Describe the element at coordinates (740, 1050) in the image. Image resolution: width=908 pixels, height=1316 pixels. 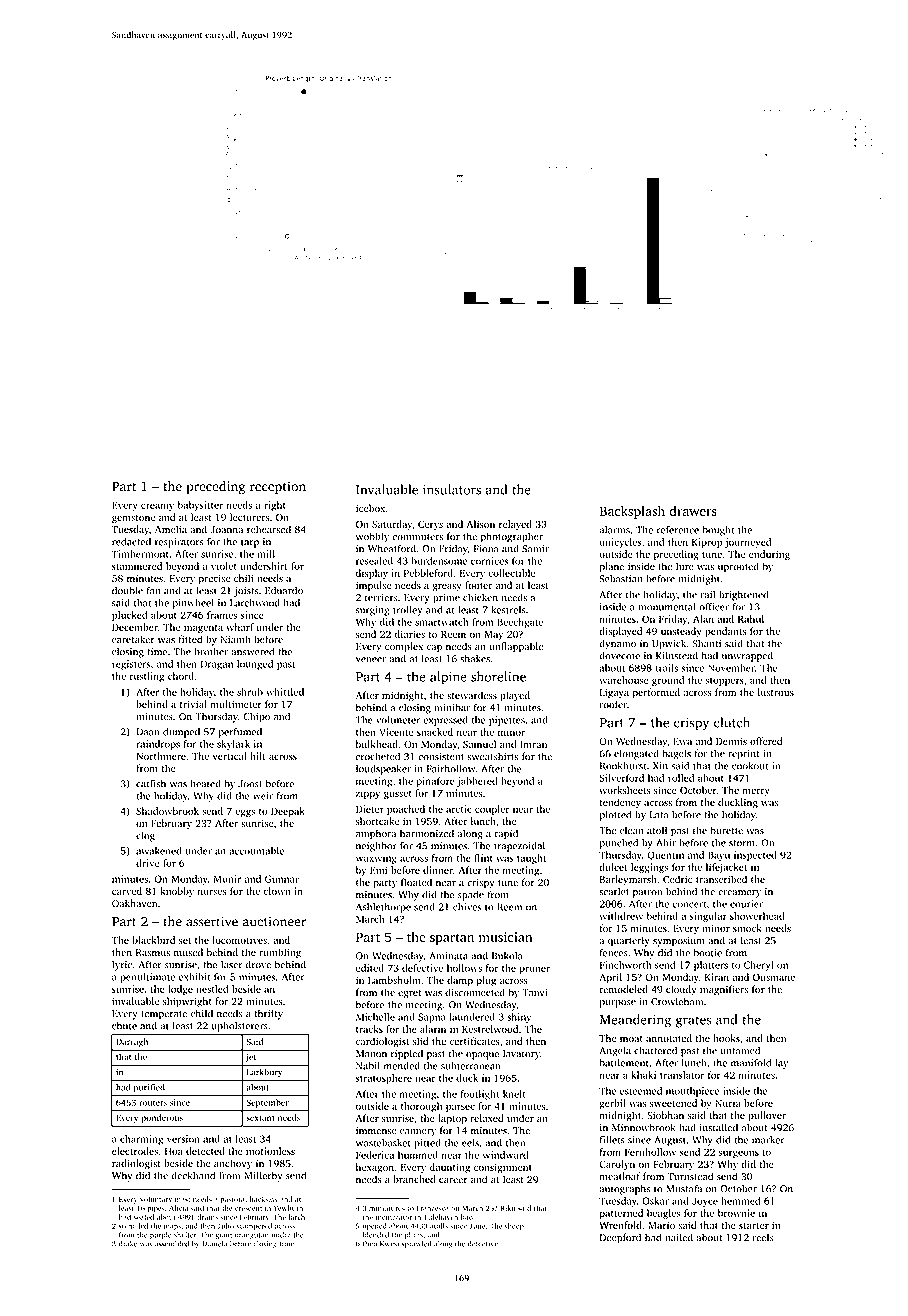
I see `untamed` at that location.
